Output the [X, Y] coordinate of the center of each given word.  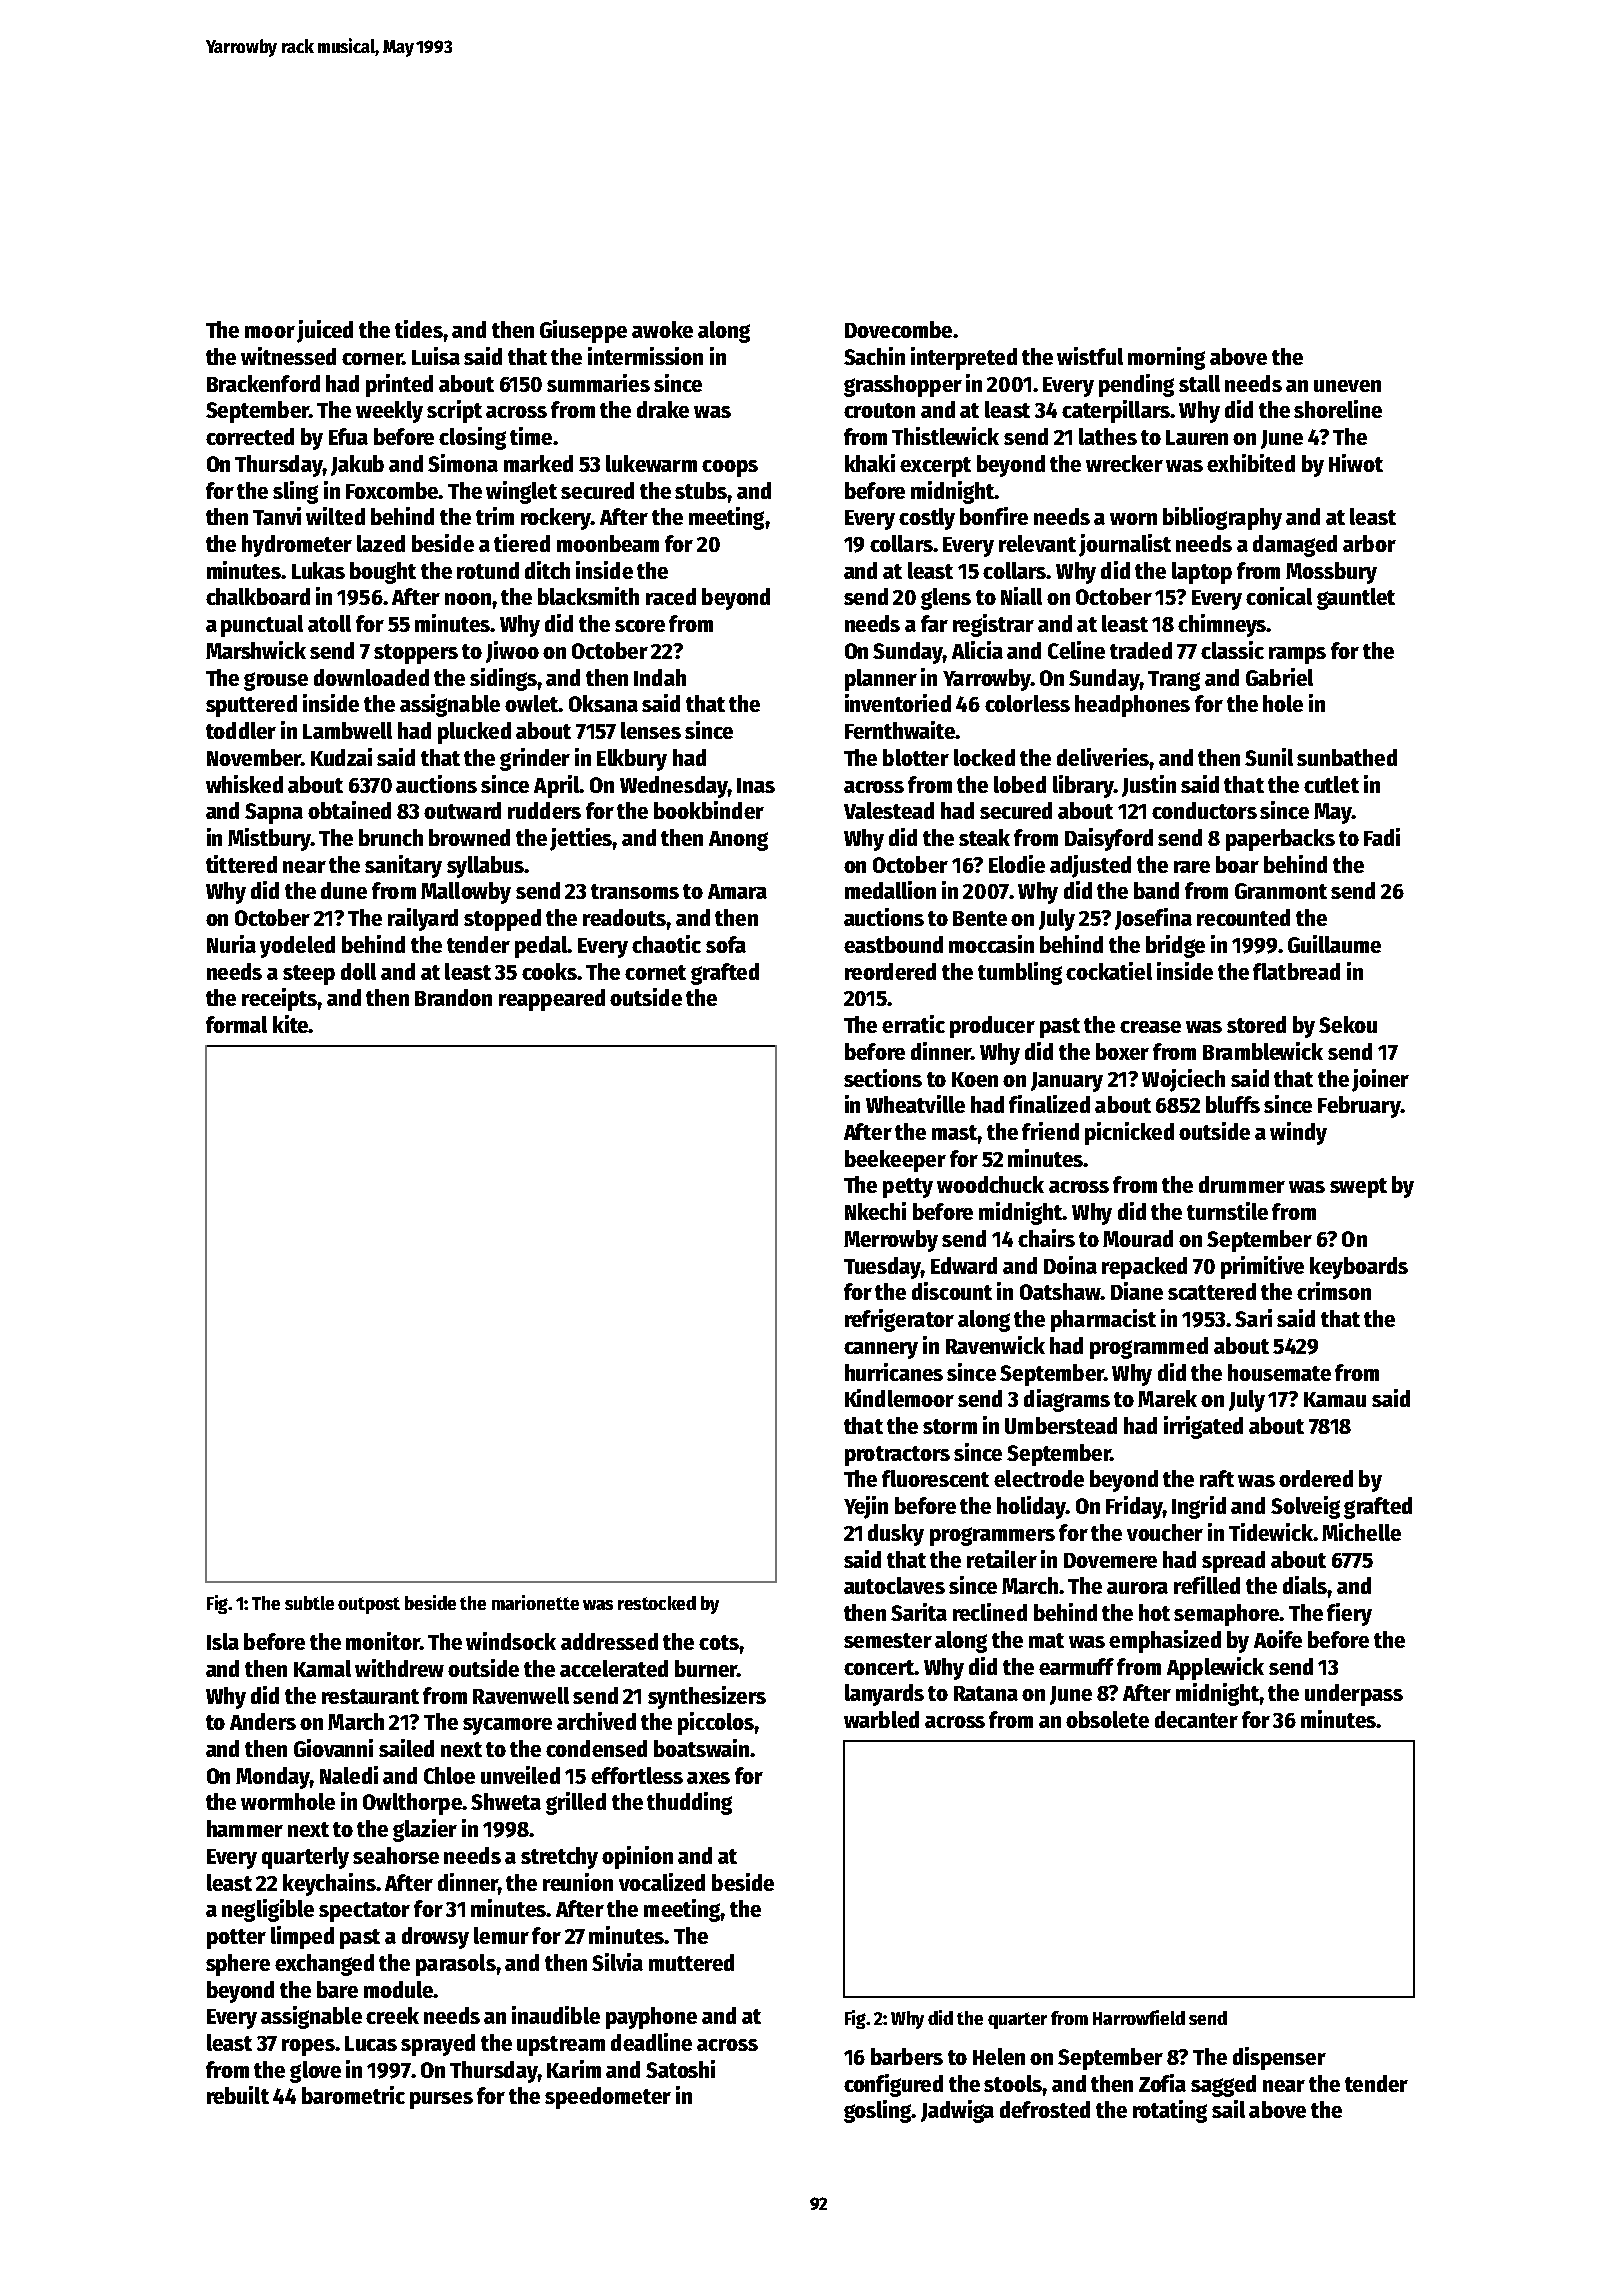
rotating [1170, 2111]
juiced [325, 331]
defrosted [1045, 2109]
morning [1166, 358]
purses [441, 2100]
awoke [662, 329]
